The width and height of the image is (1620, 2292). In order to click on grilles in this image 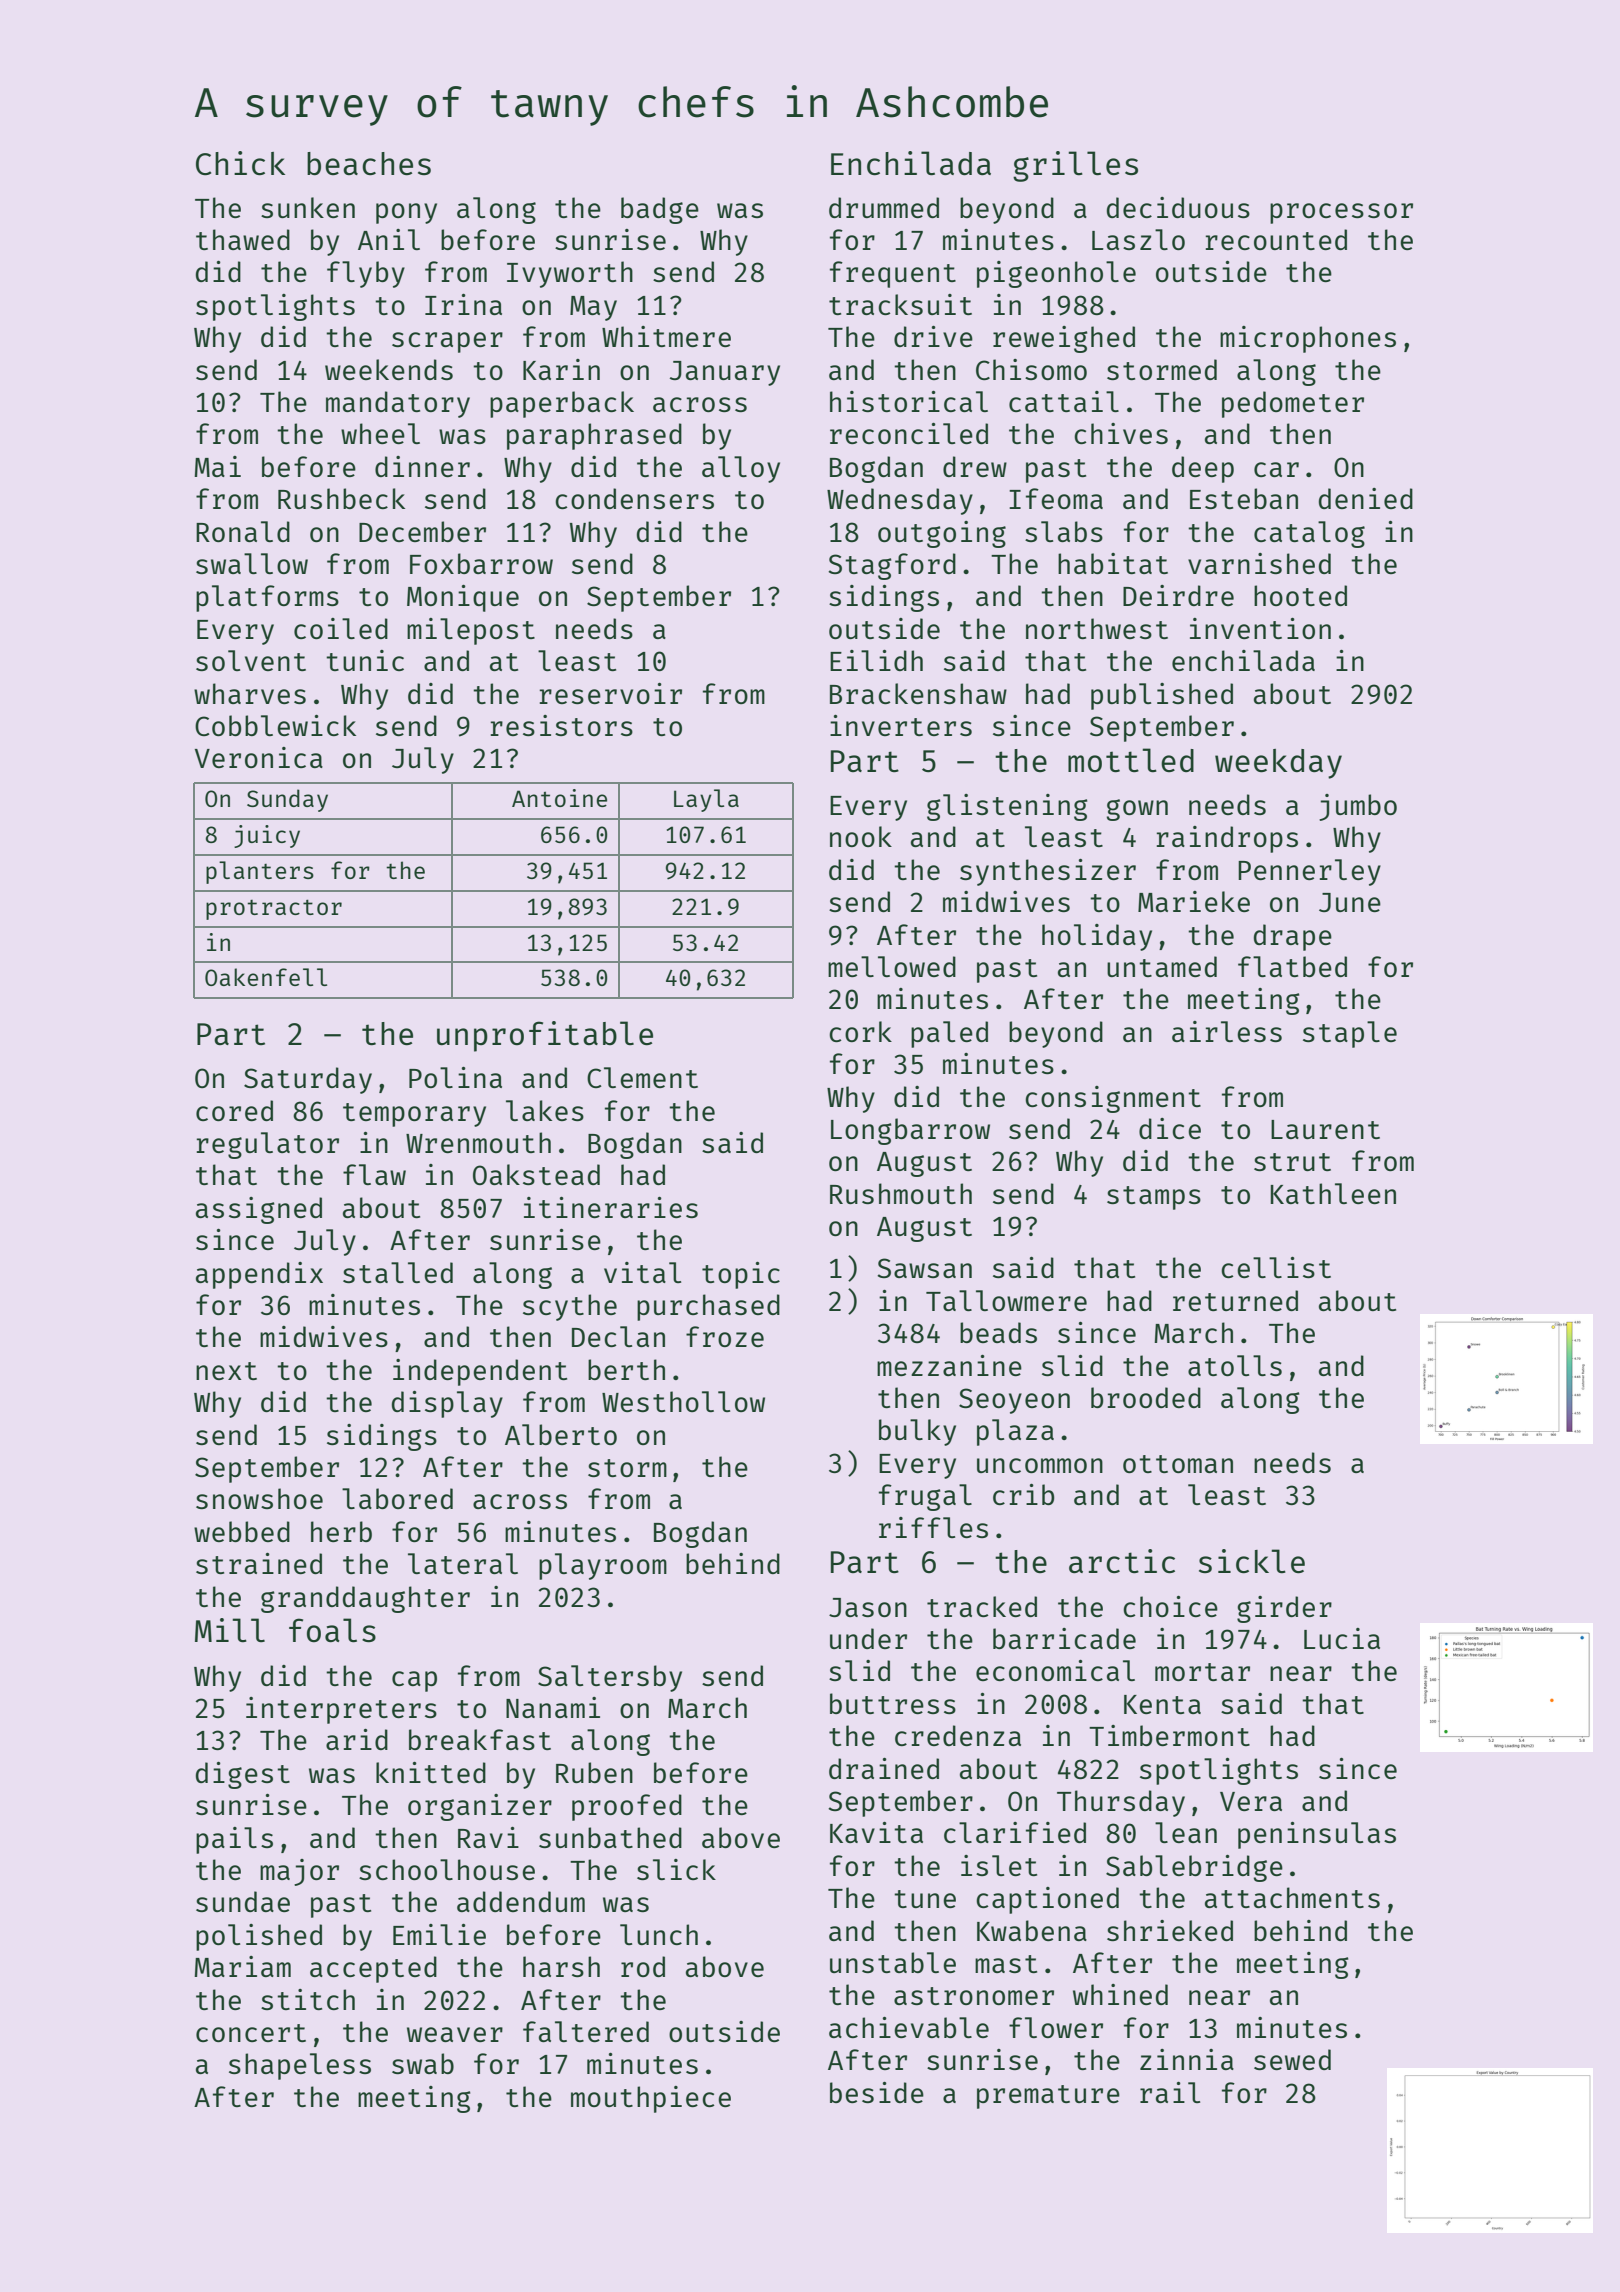, I will do `click(1075, 166)`.
